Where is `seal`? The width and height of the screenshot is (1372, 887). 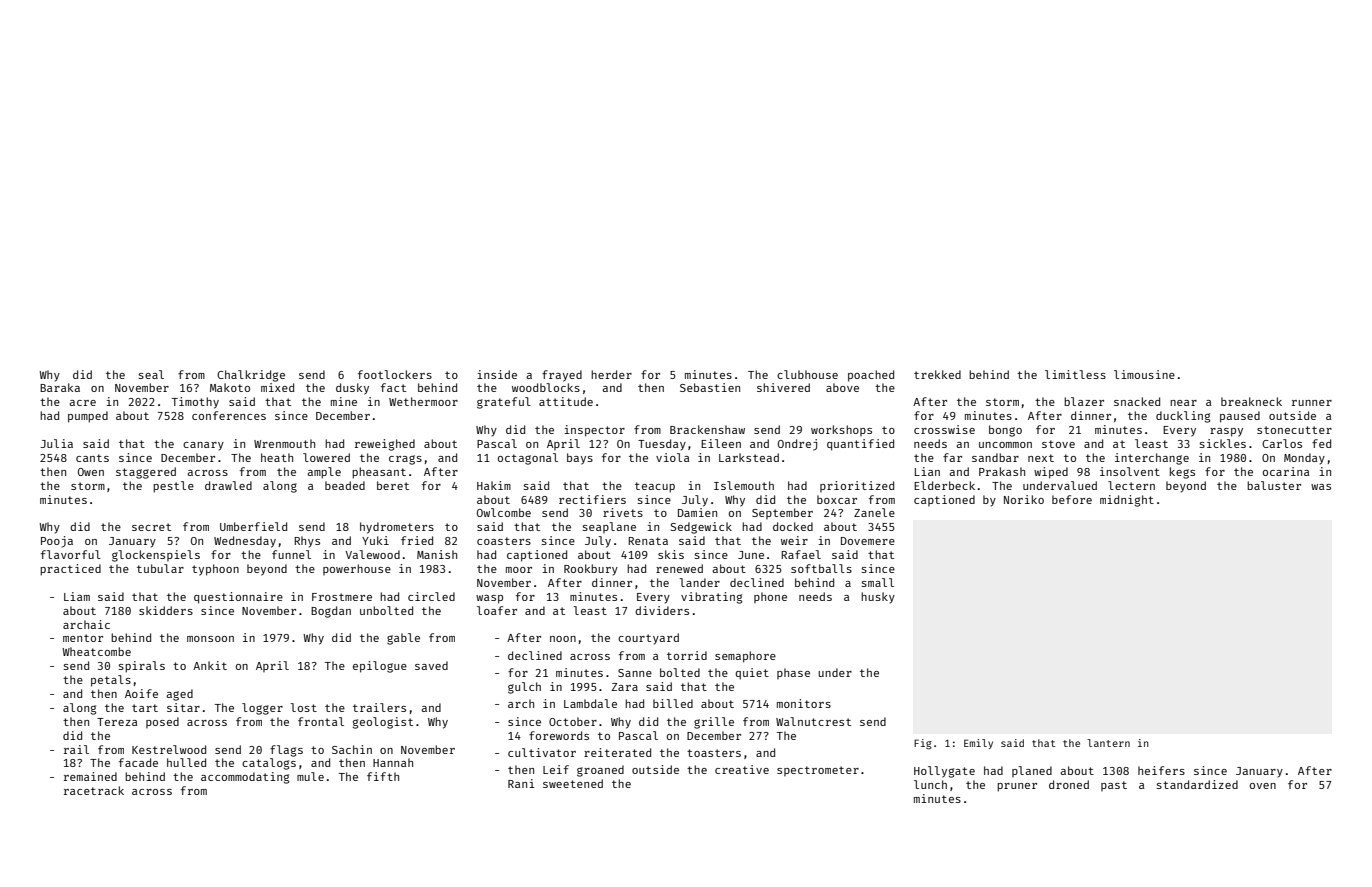 seal is located at coordinates (151, 374).
